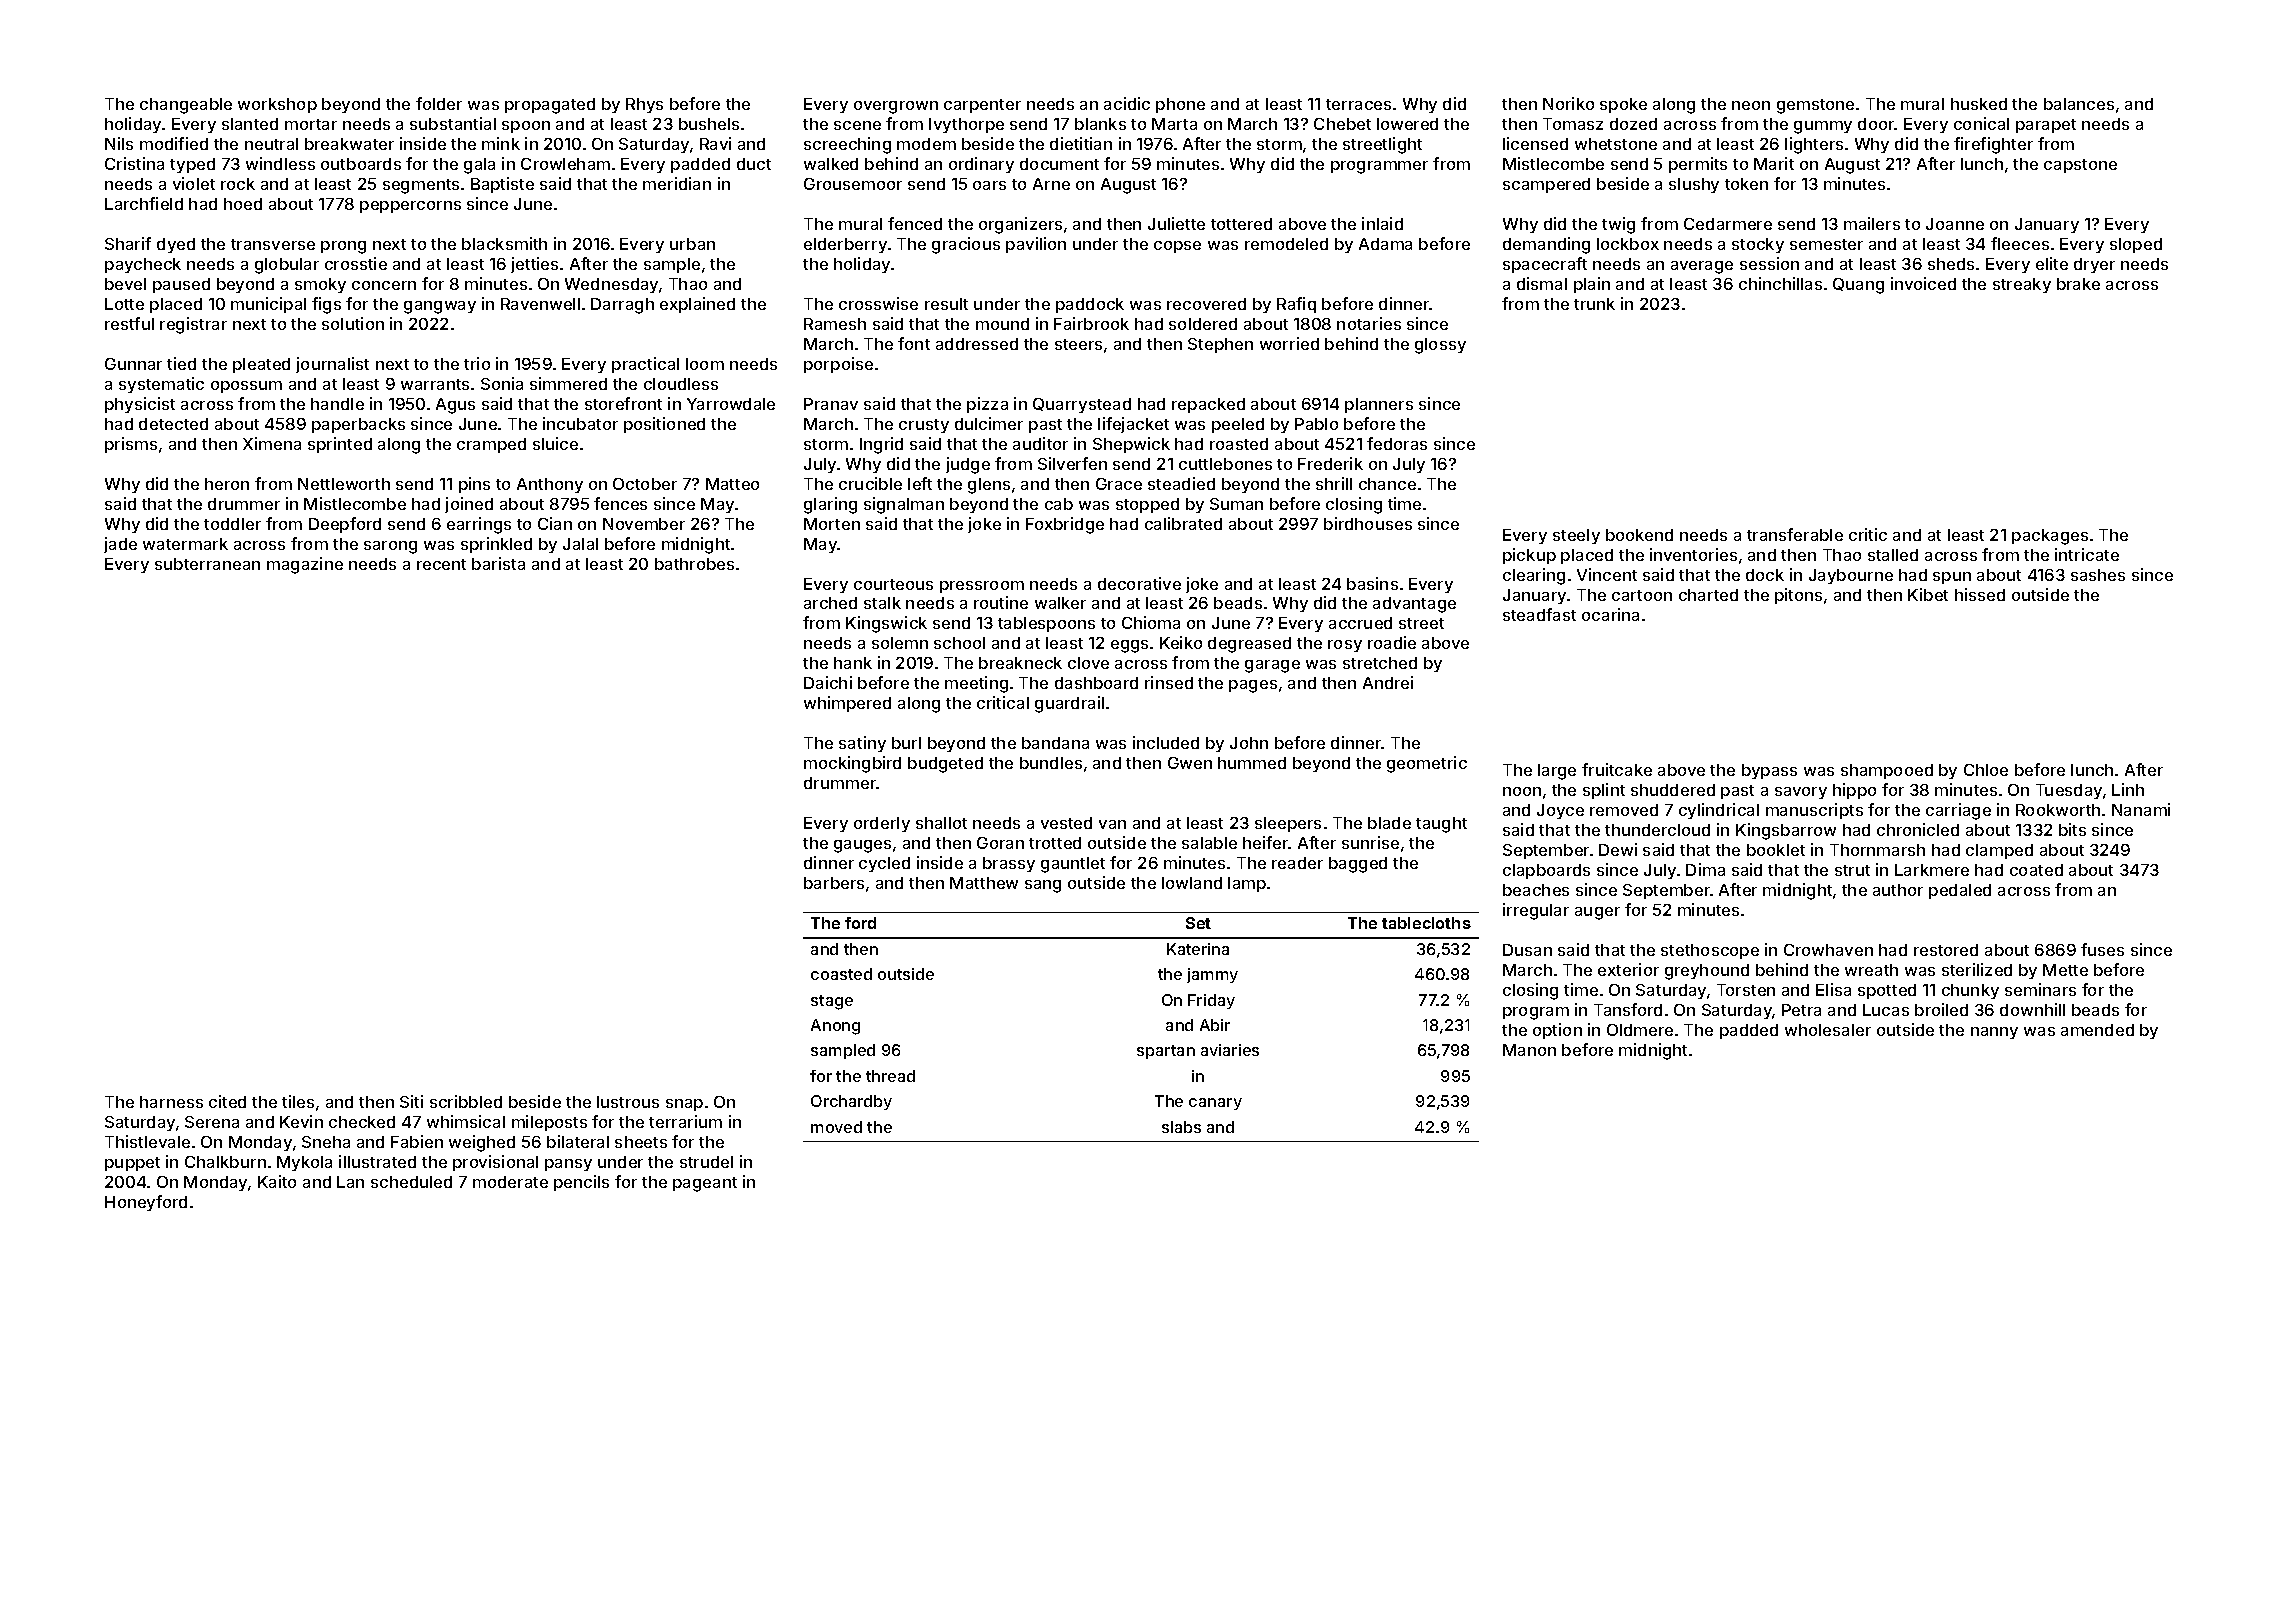 The image size is (2282, 1614). What do you see at coordinates (694, 564) in the image?
I see `bathrobes` at bounding box center [694, 564].
